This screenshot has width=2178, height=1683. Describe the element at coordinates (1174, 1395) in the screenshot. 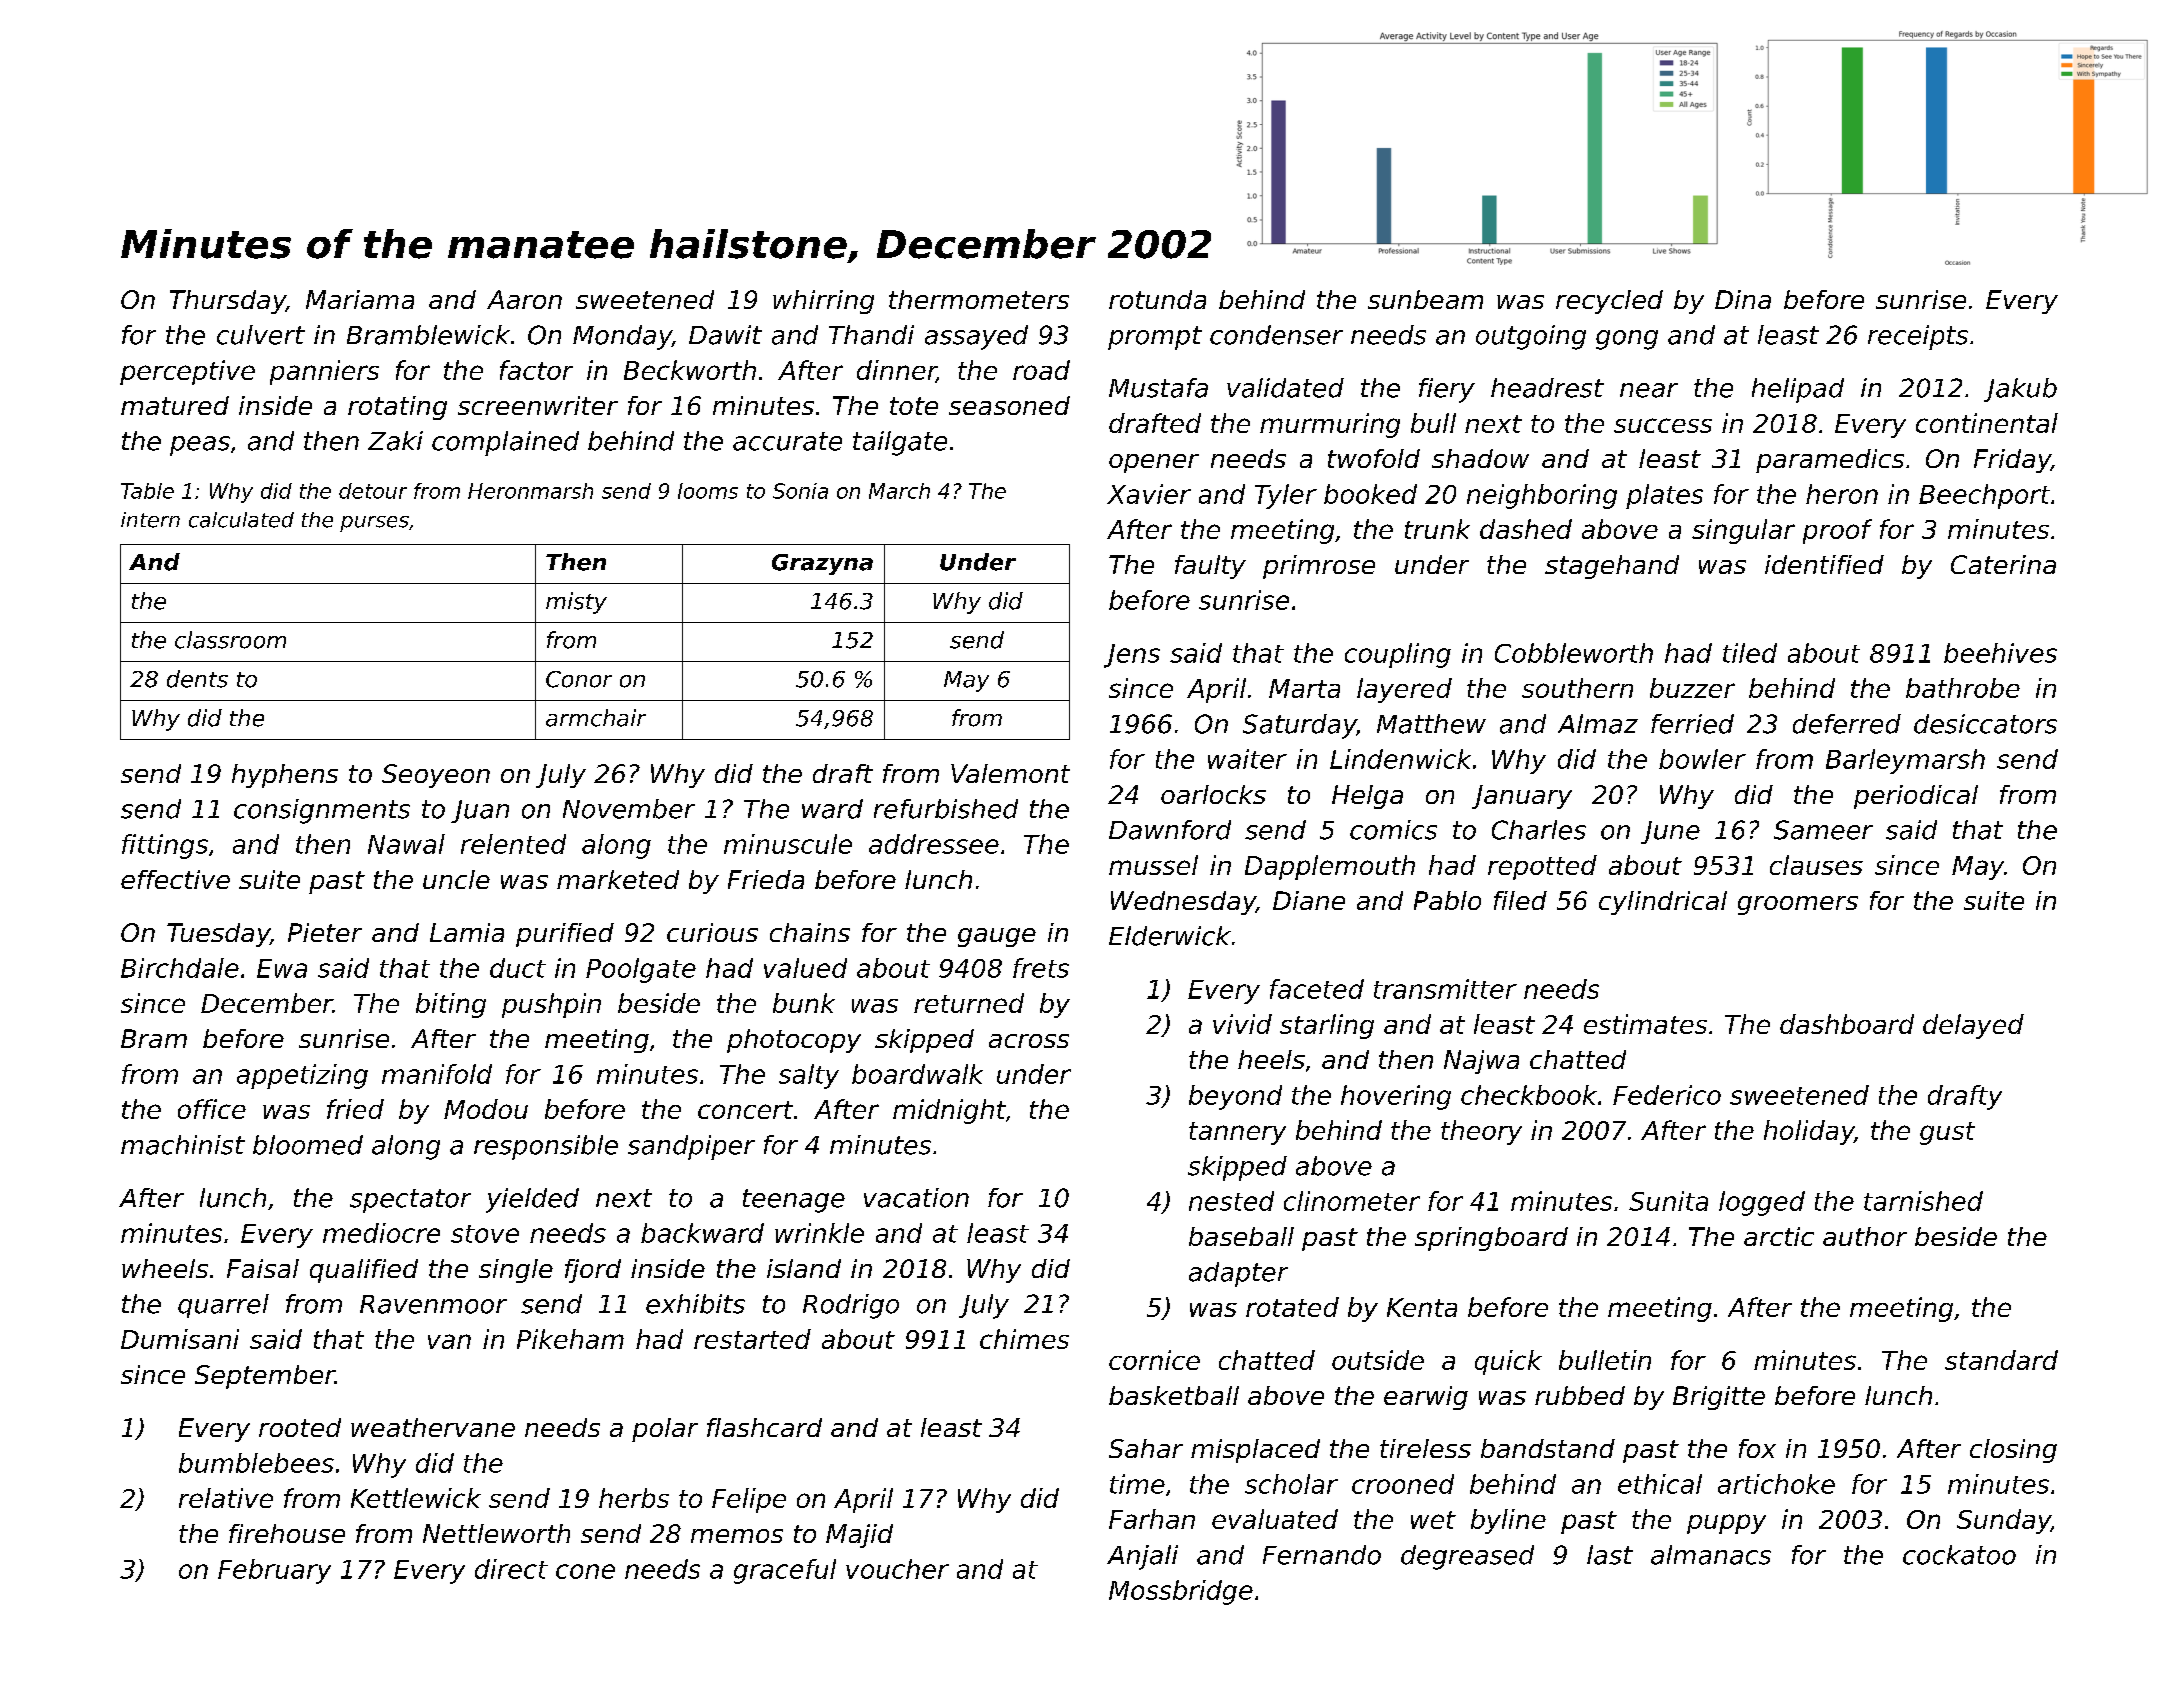

I see `basketball` at that location.
